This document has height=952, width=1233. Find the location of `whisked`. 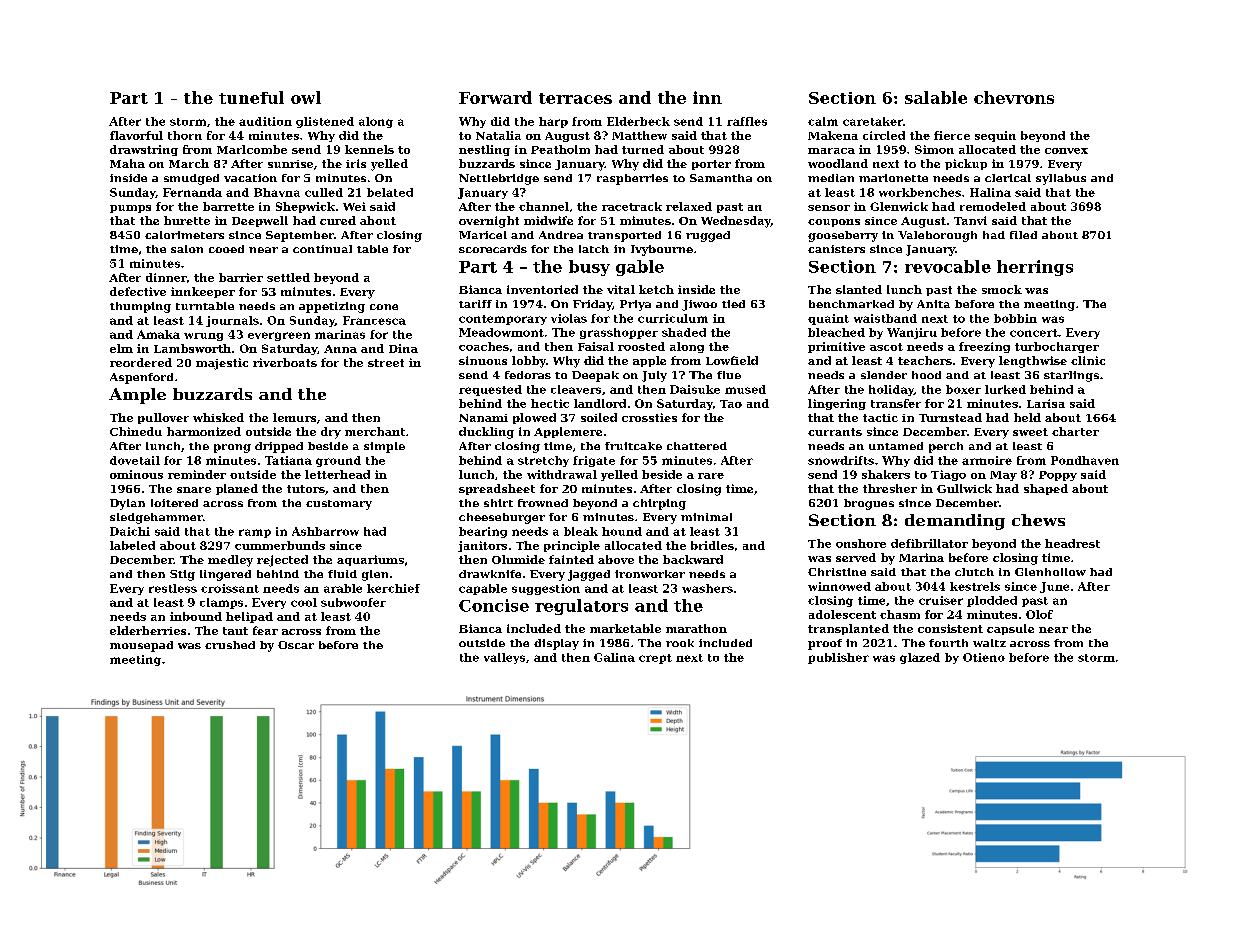

whisked is located at coordinates (218, 417).
